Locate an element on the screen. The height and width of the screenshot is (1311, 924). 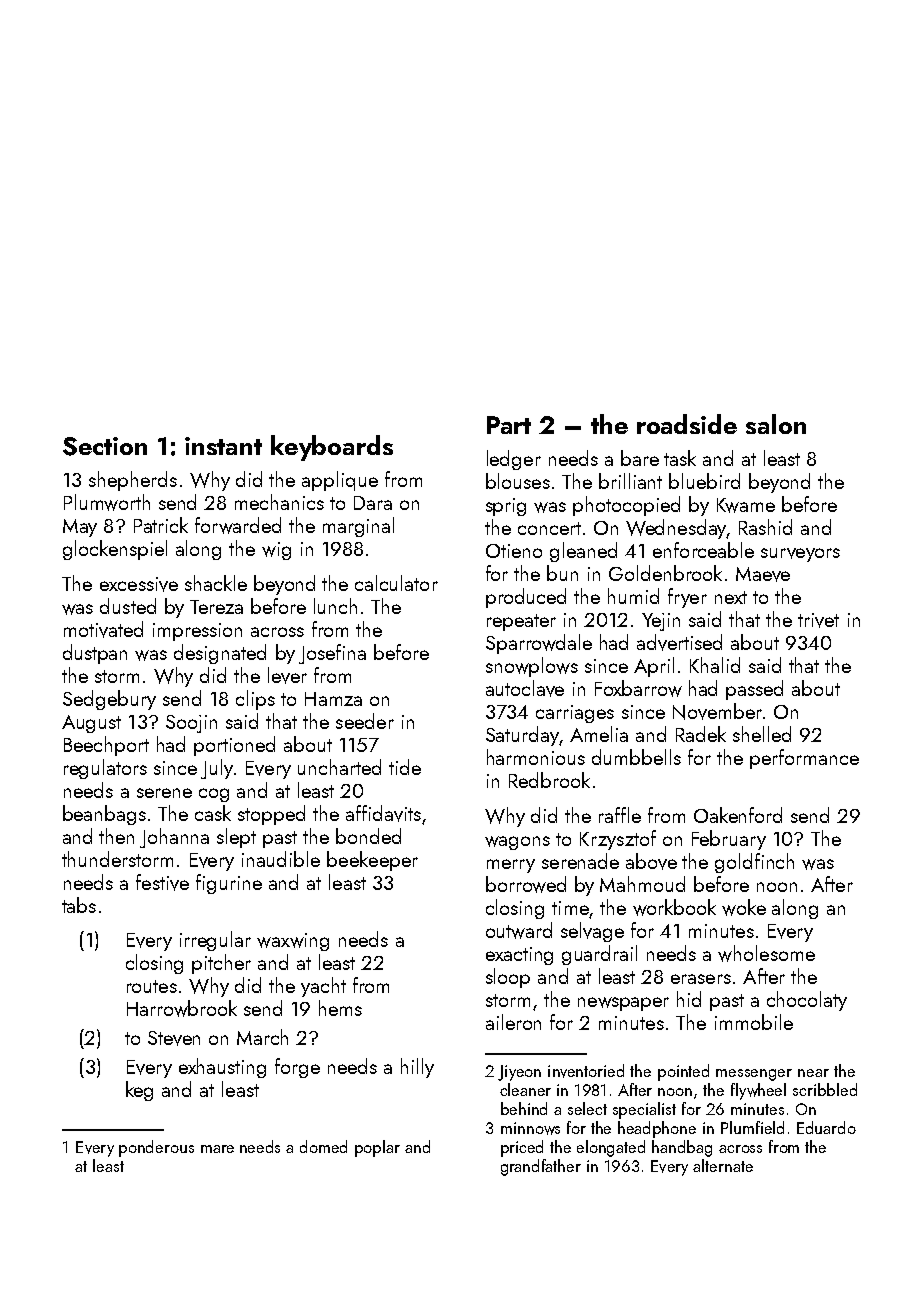
Section is located at coordinates (105, 446).
